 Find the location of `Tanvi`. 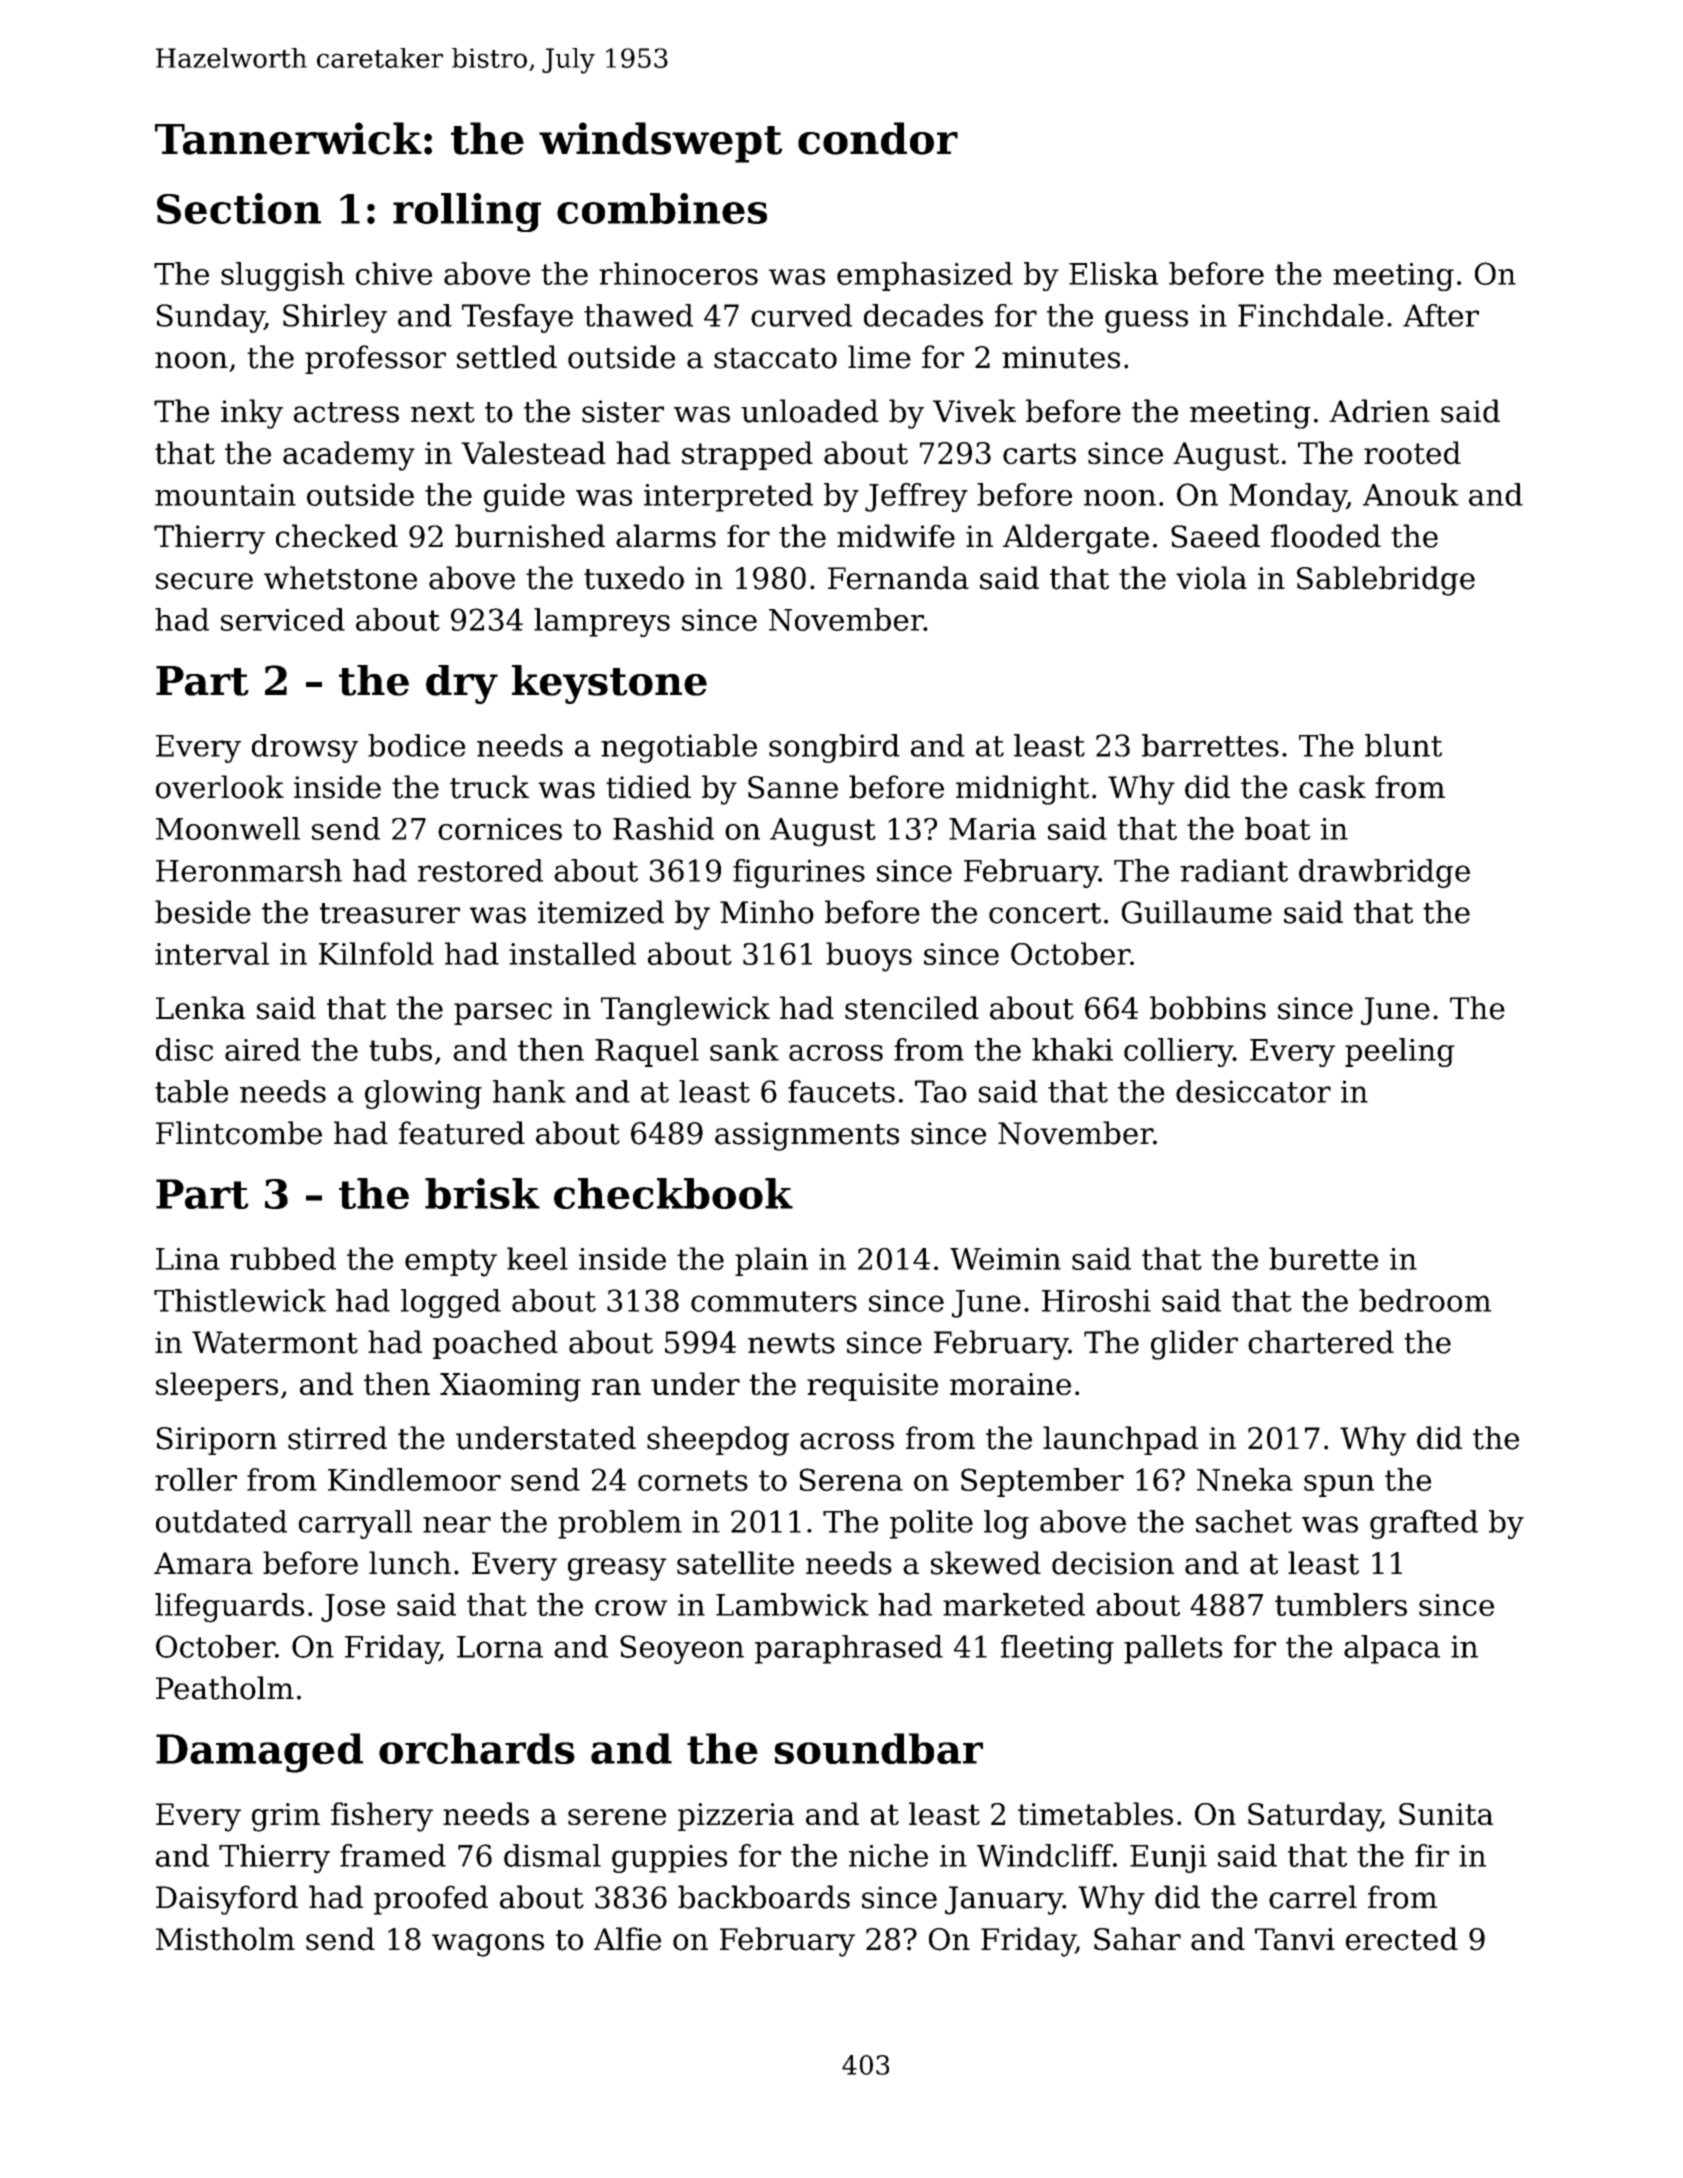

Tanvi is located at coordinates (1295, 1939).
